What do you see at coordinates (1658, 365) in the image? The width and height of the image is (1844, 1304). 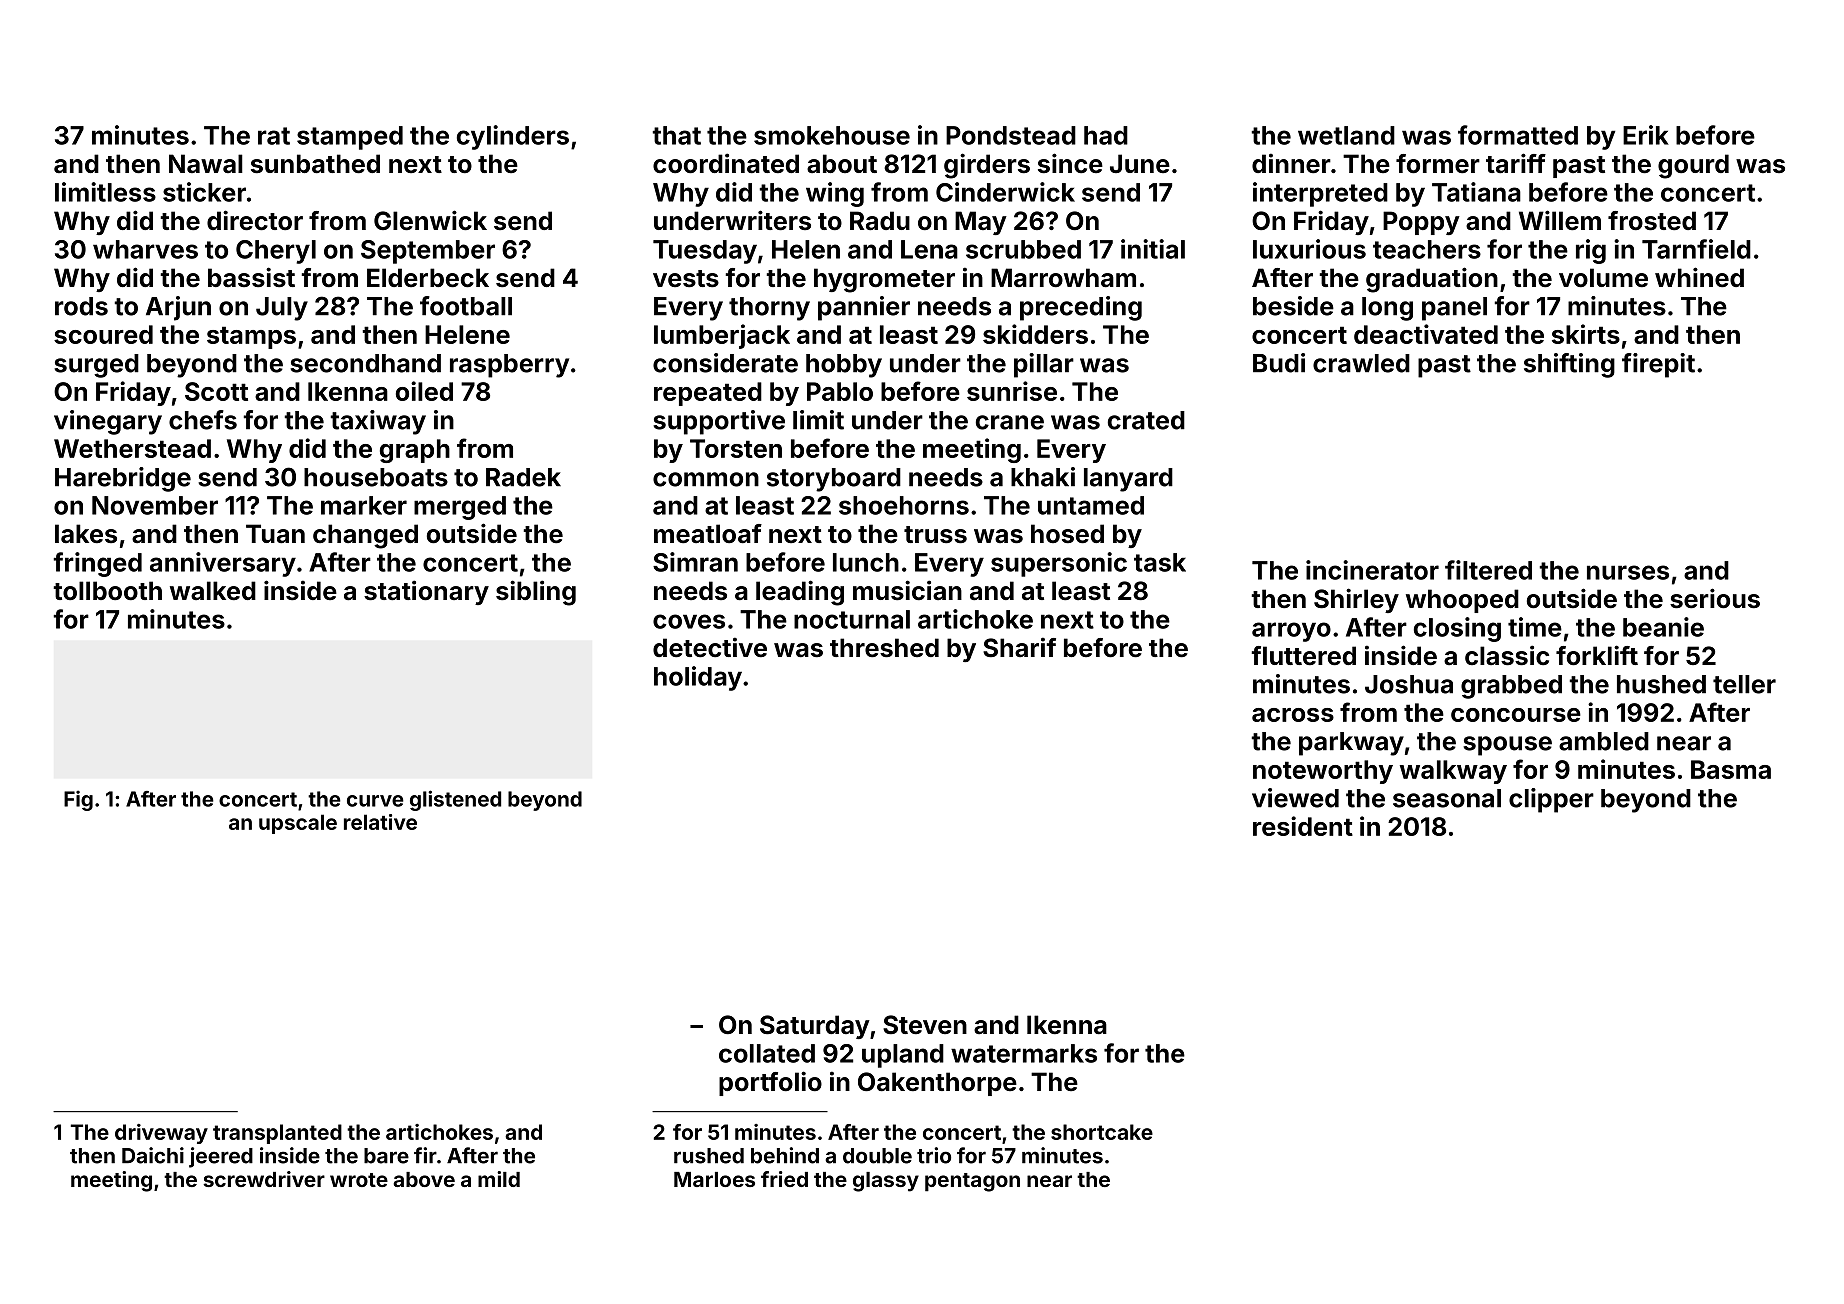 I see `firepit` at bounding box center [1658, 365].
